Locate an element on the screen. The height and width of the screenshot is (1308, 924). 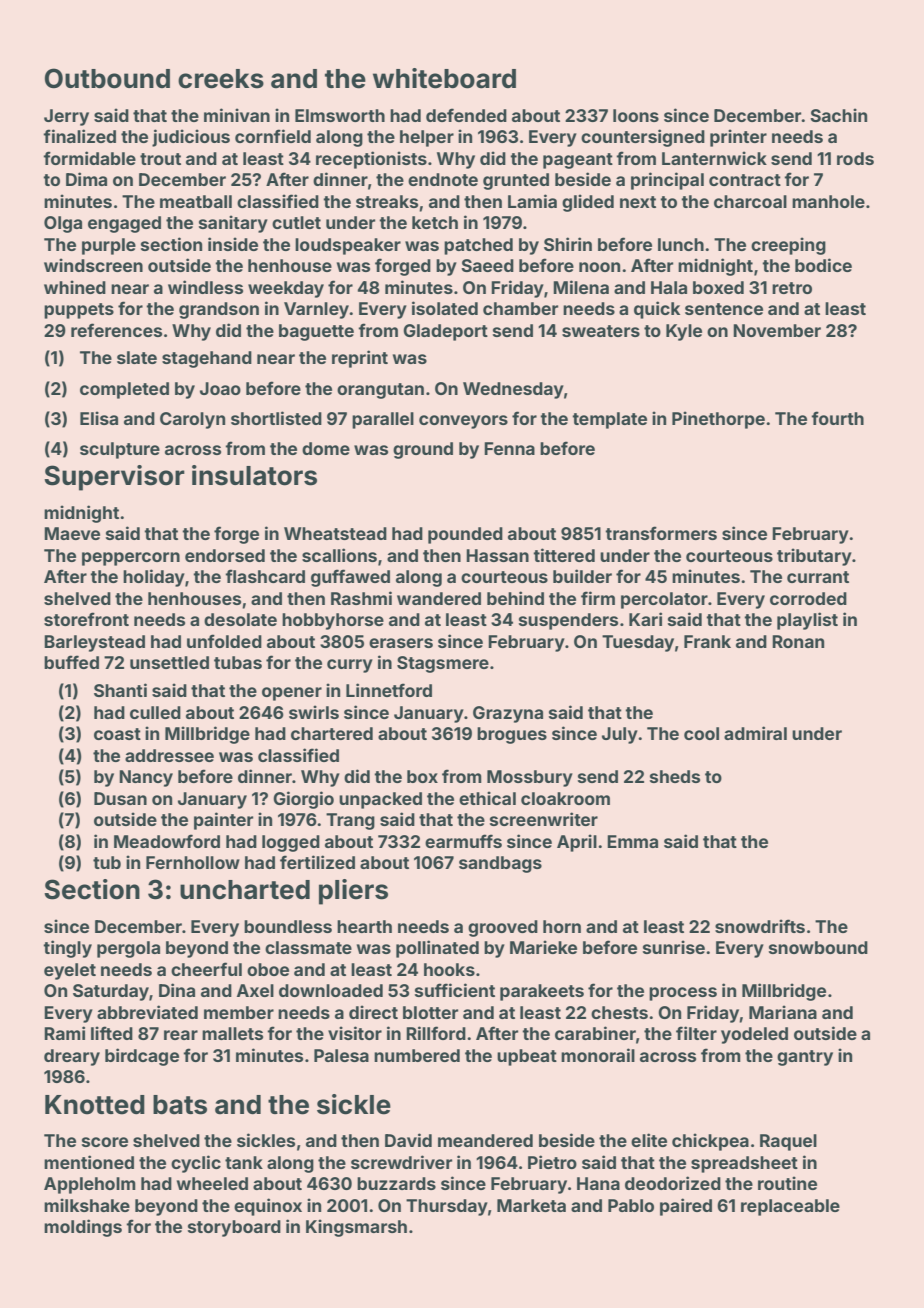
trout is located at coordinates (160, 159).
